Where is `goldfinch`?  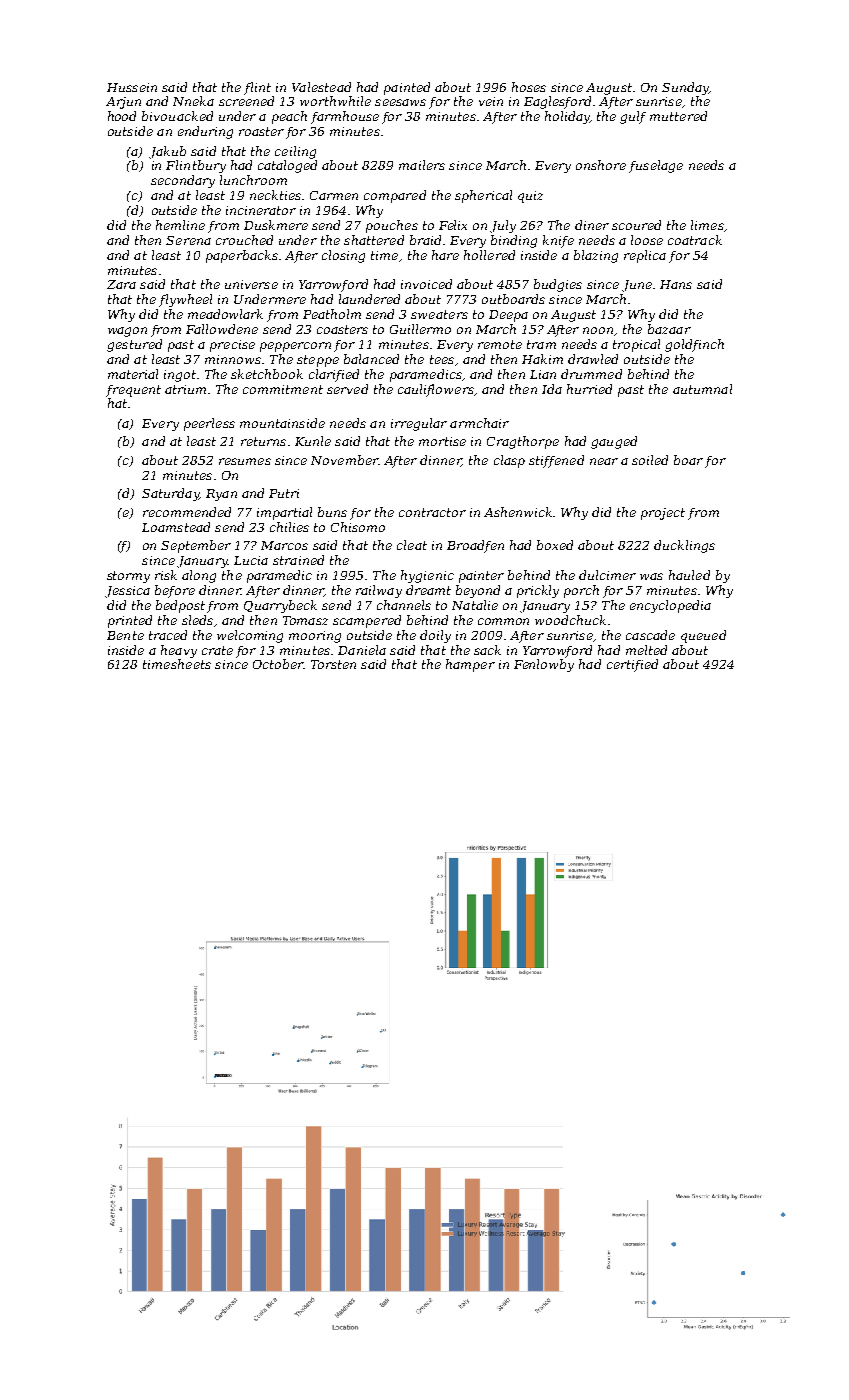
goldfinch is located at coordinates (694, 345).
